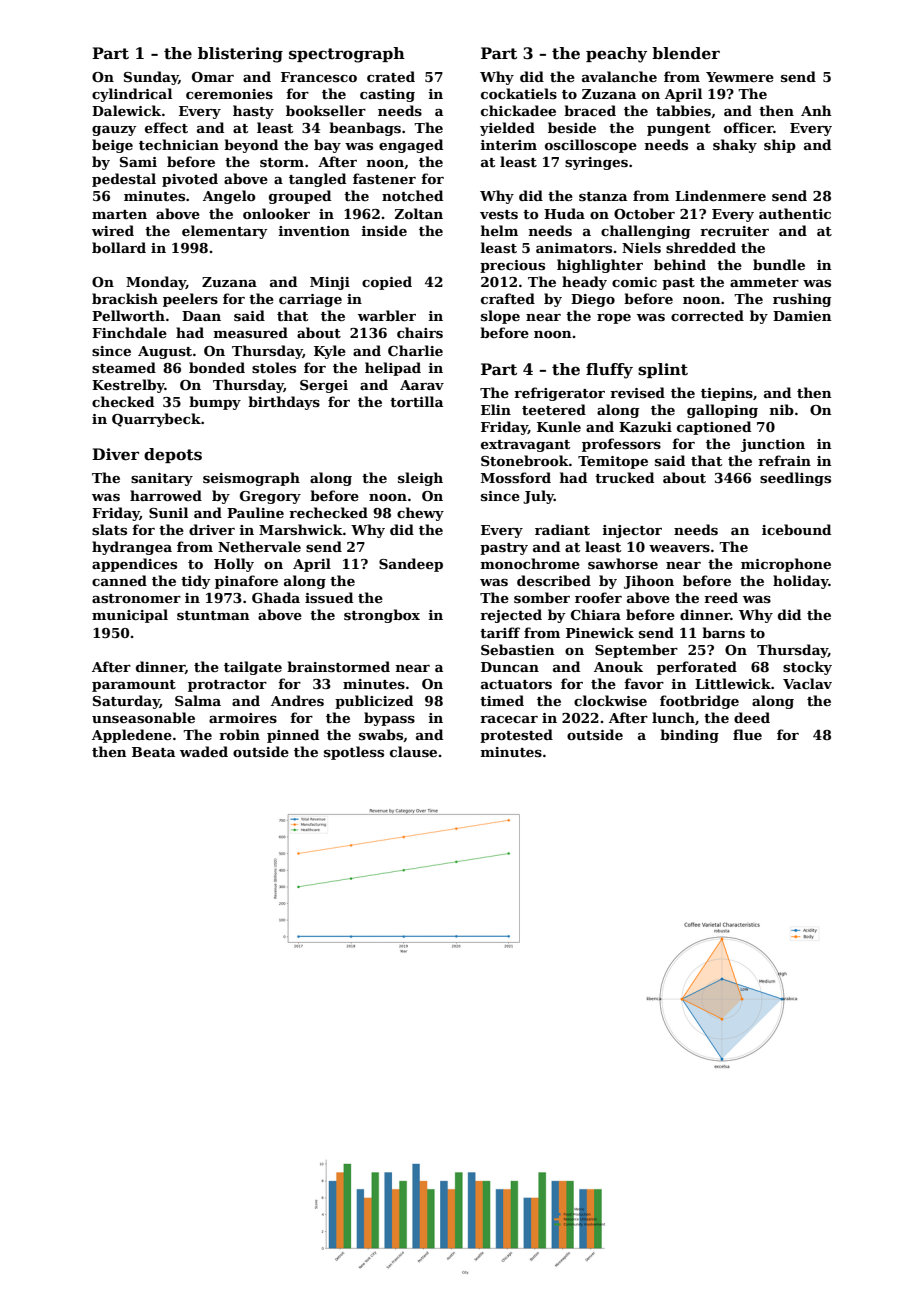 Image resolution: width=924 pixels, height=1308 pixels. What do you see at coordinates (784, 460) in the screenshot?
I see `refrain` at bounding box center [784, 460].
